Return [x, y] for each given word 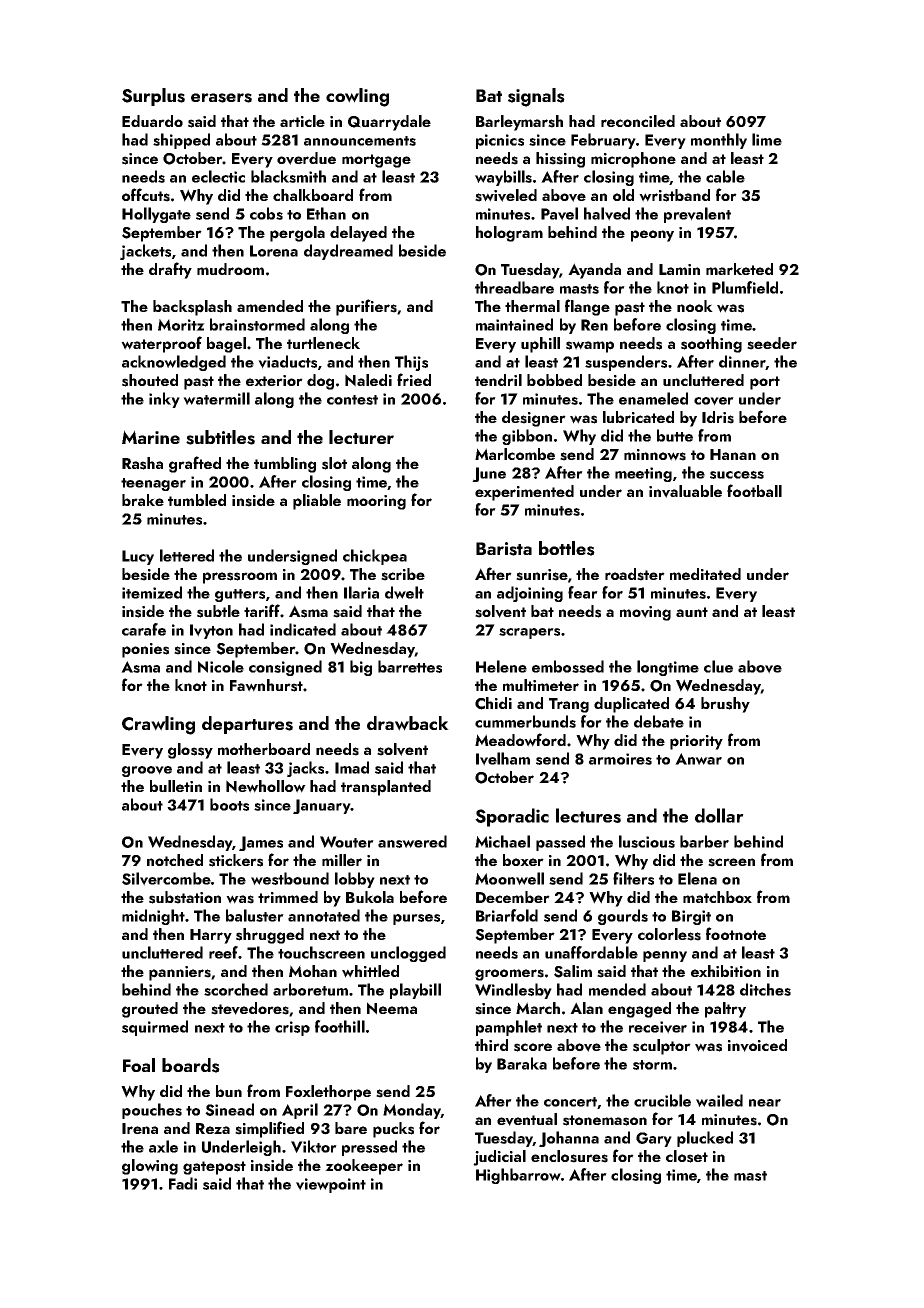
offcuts [146, 195]
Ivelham [503, 759]
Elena [697, 878]
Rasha [142, 463]
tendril [498, 380]
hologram [509, 234]
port [765, 383]
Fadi [183, 1183]
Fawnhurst [266, 685]
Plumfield [745, 287]
